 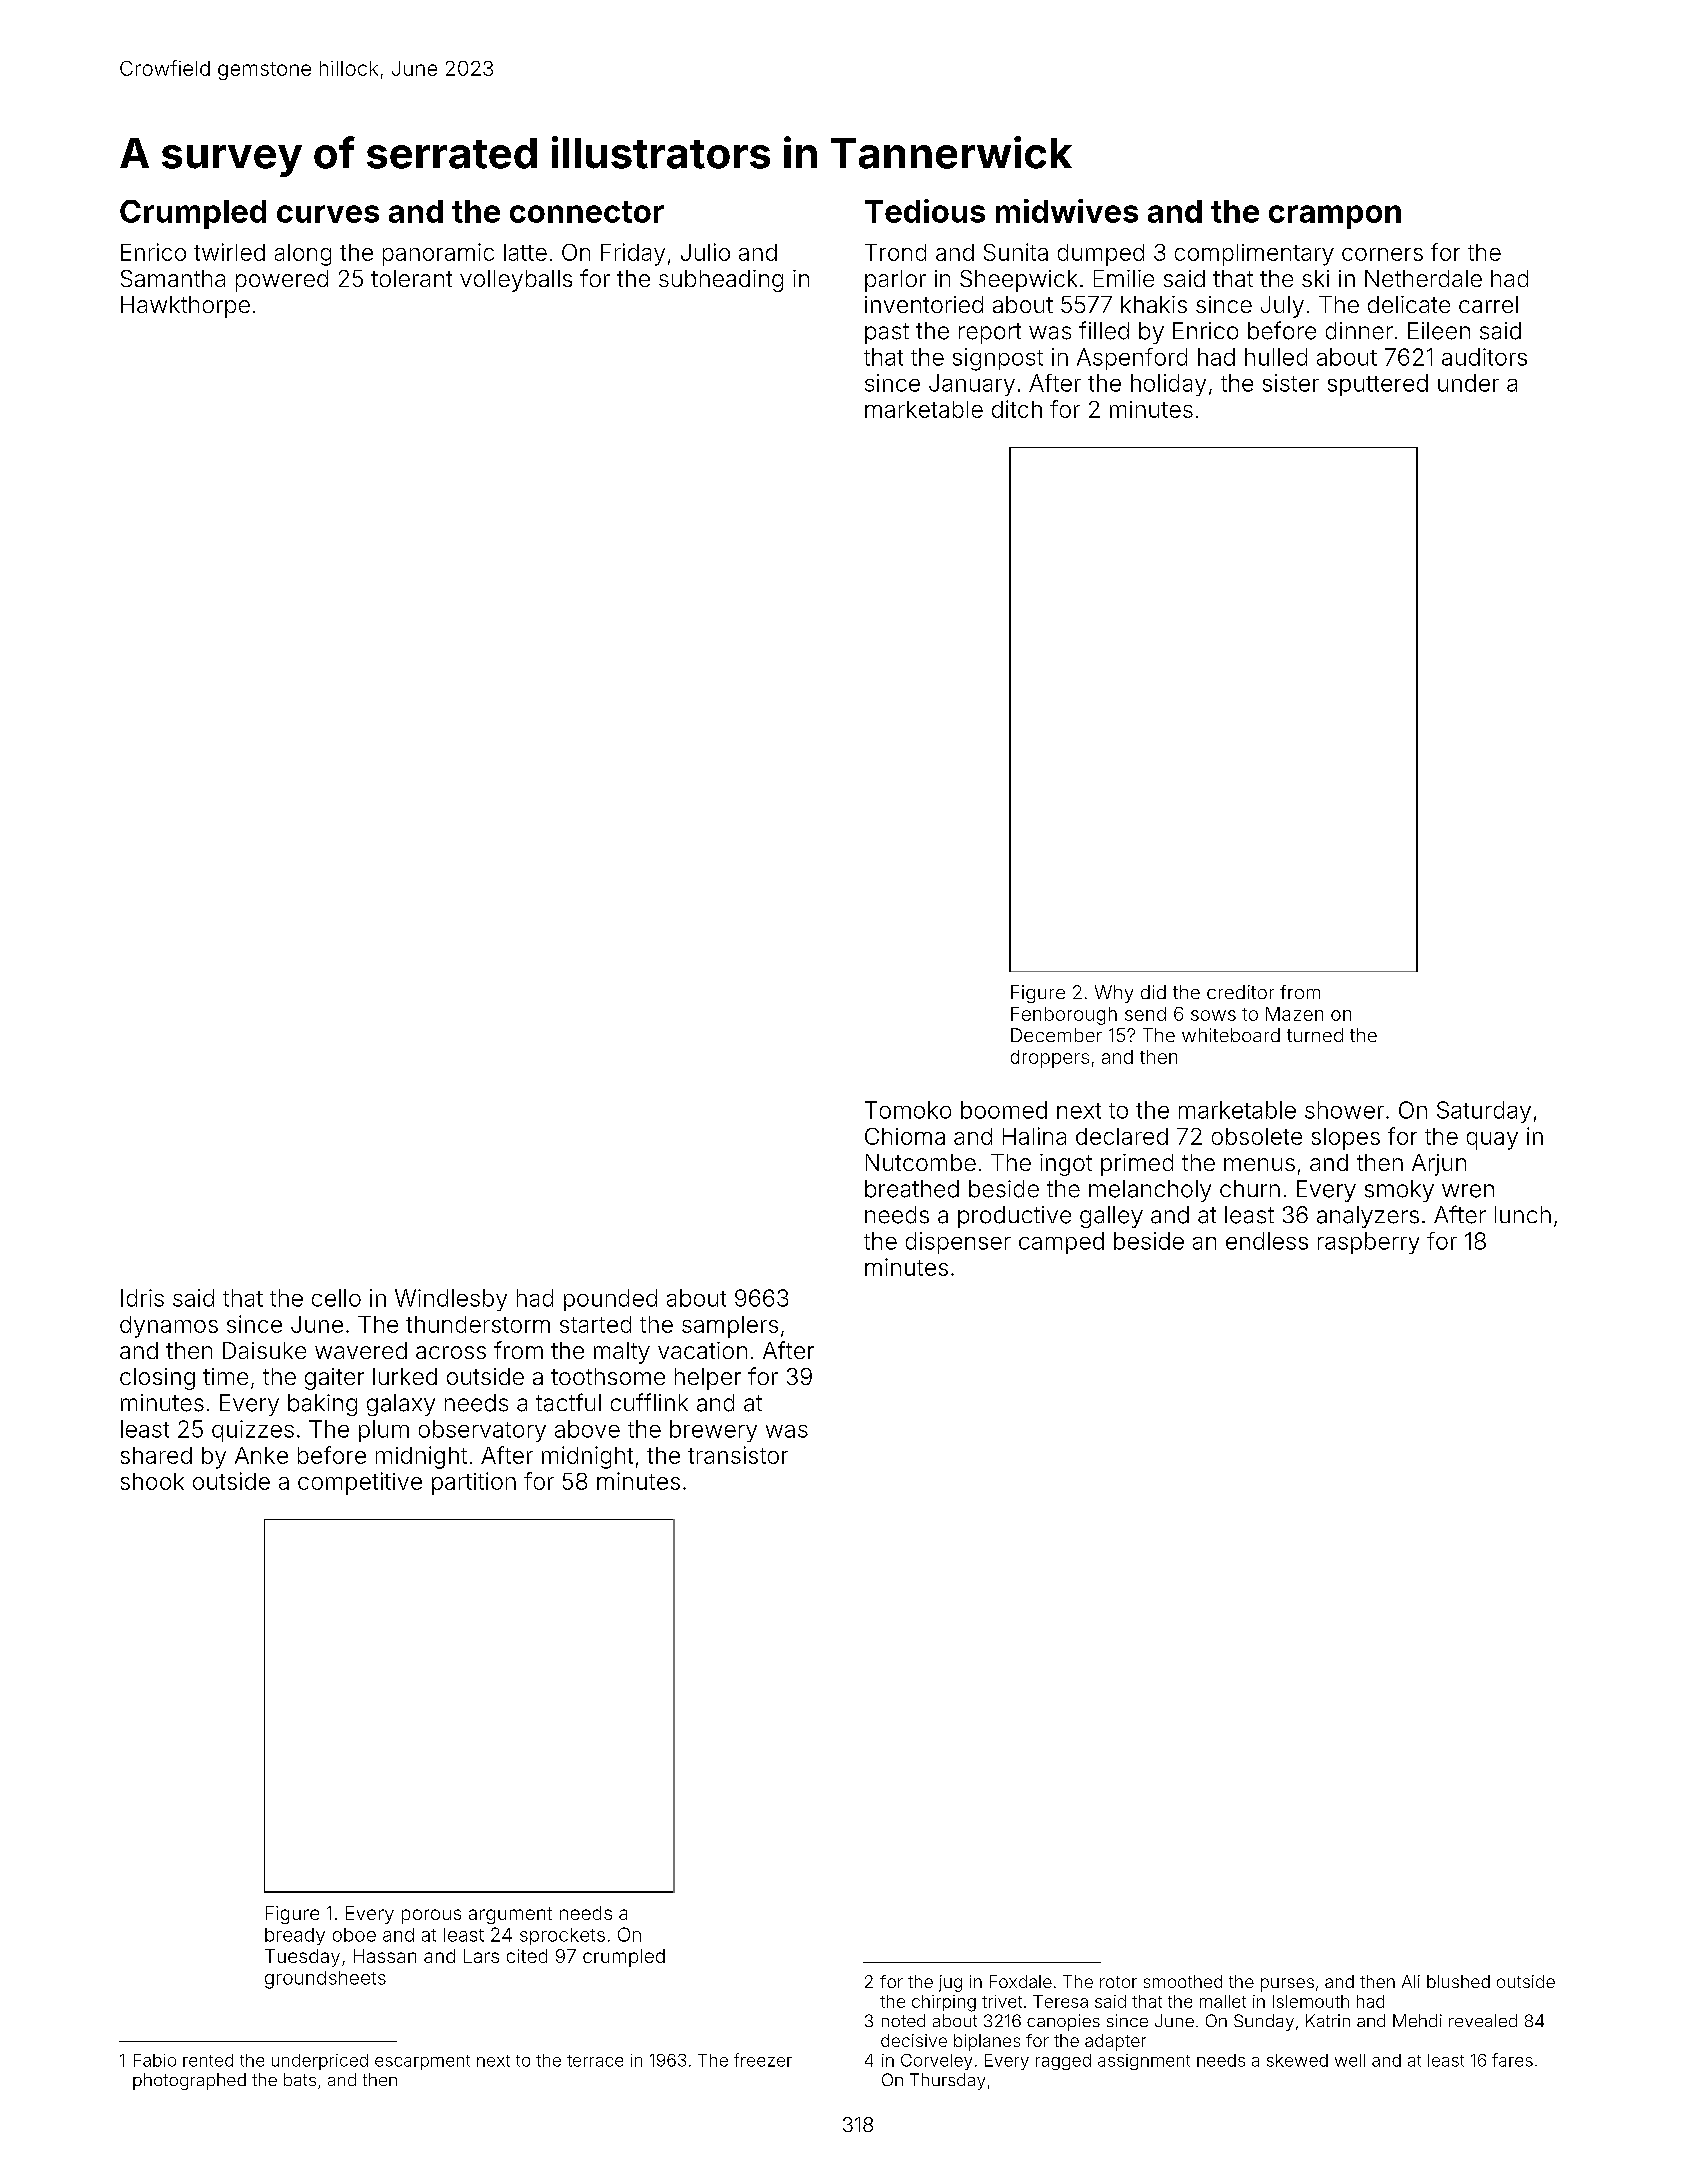 What do you see at coordinates (336, 1298) in the image?
I see `cello` at bounding box center [336, 1298].
